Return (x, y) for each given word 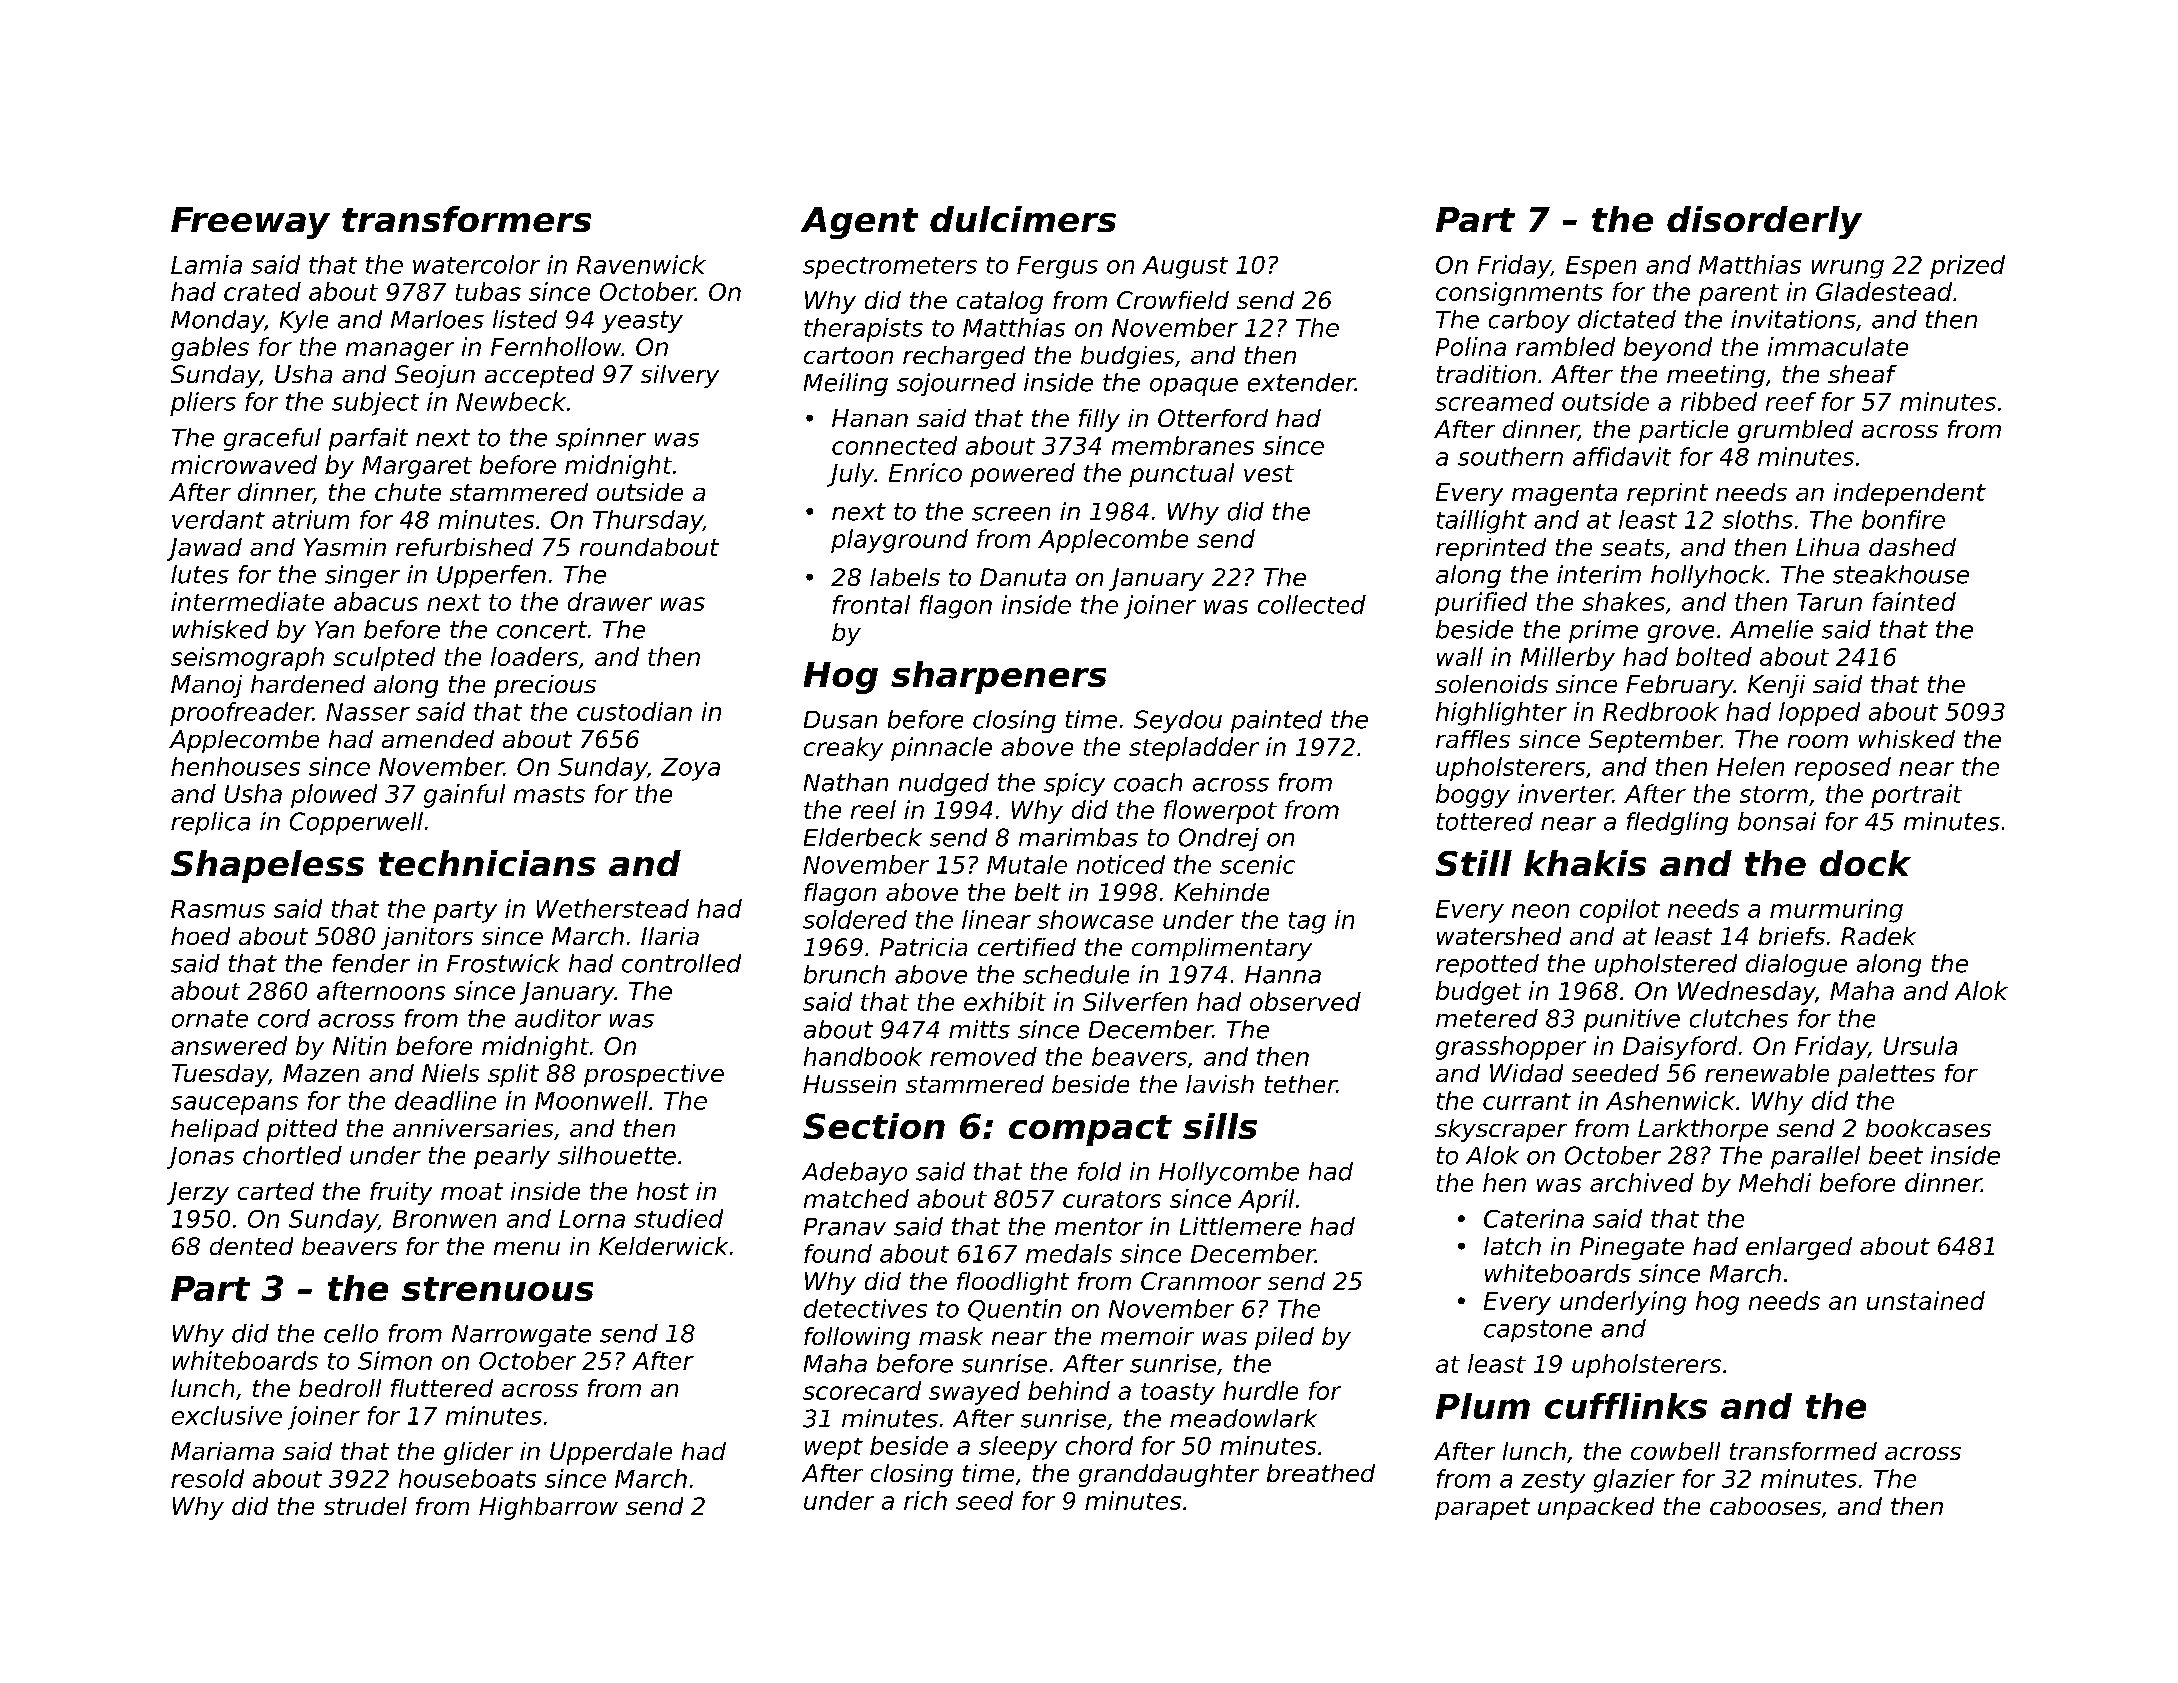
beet (1896, 1155)
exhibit (1005, 1001)
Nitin (359, 1045)
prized (1967, 267)
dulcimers (1023, 219)
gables (210, 349)
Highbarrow (548, 1508)
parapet (1482, 1509)
